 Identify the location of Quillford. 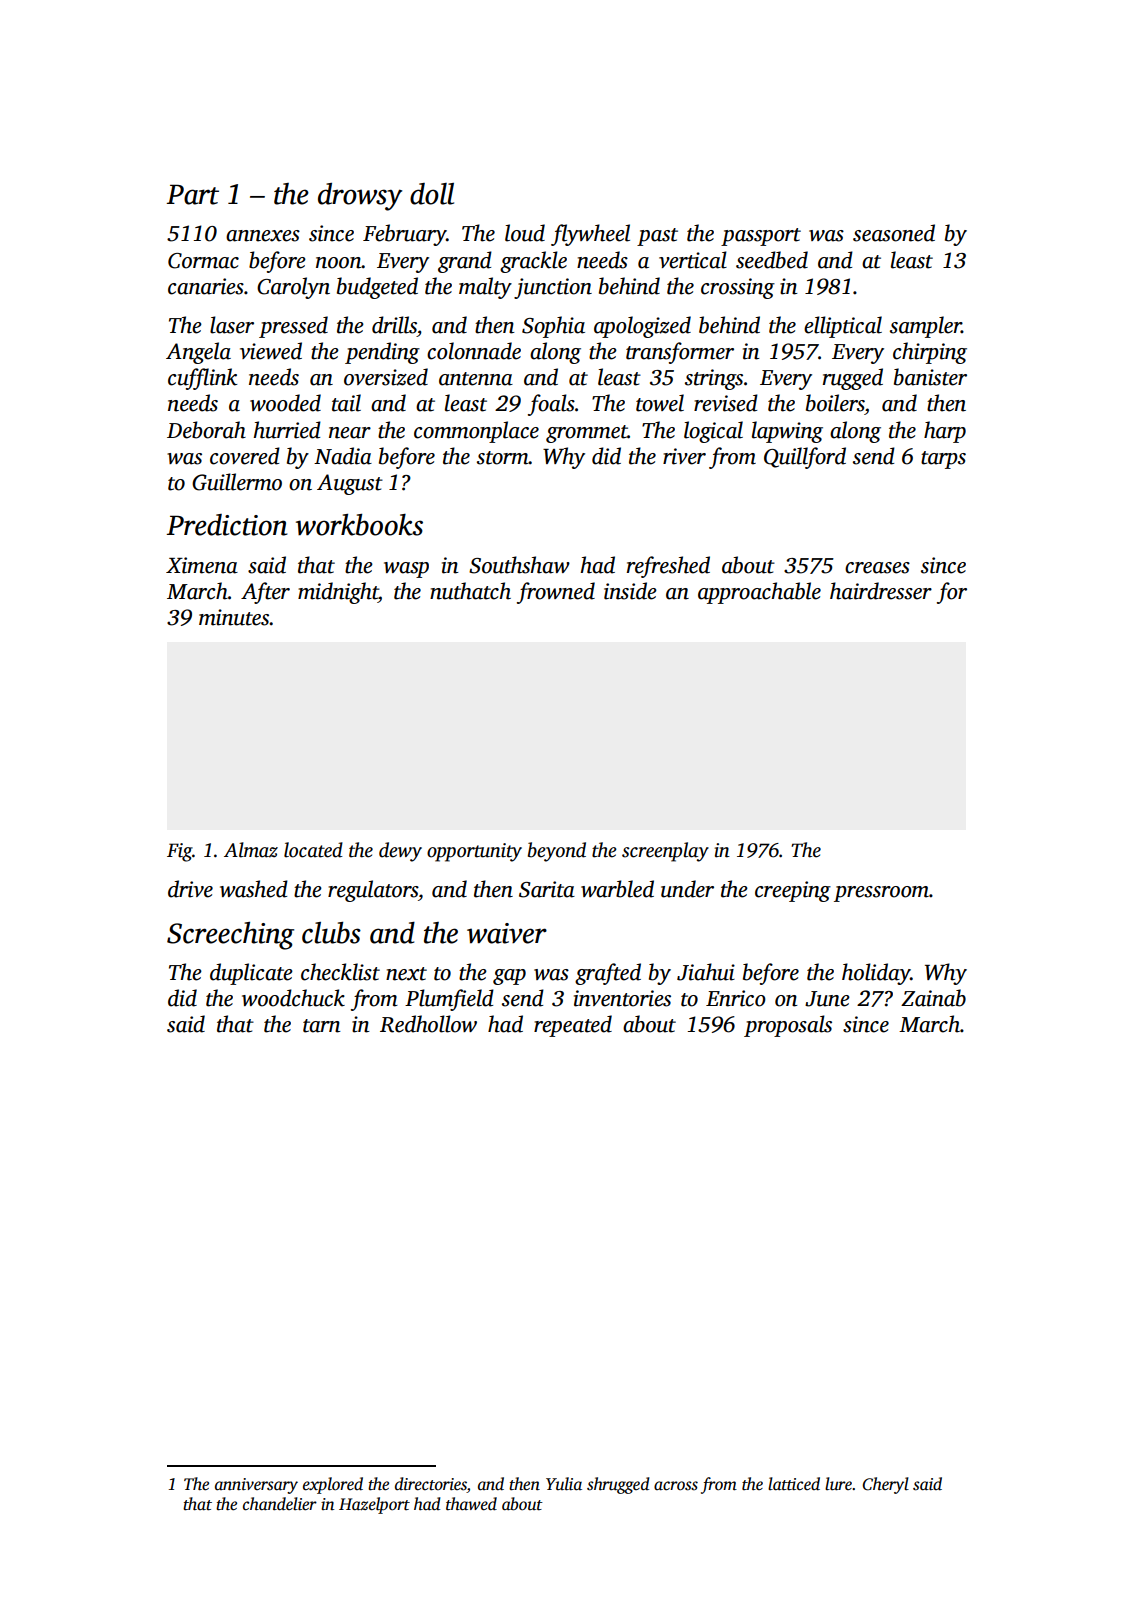
(805, 458).
